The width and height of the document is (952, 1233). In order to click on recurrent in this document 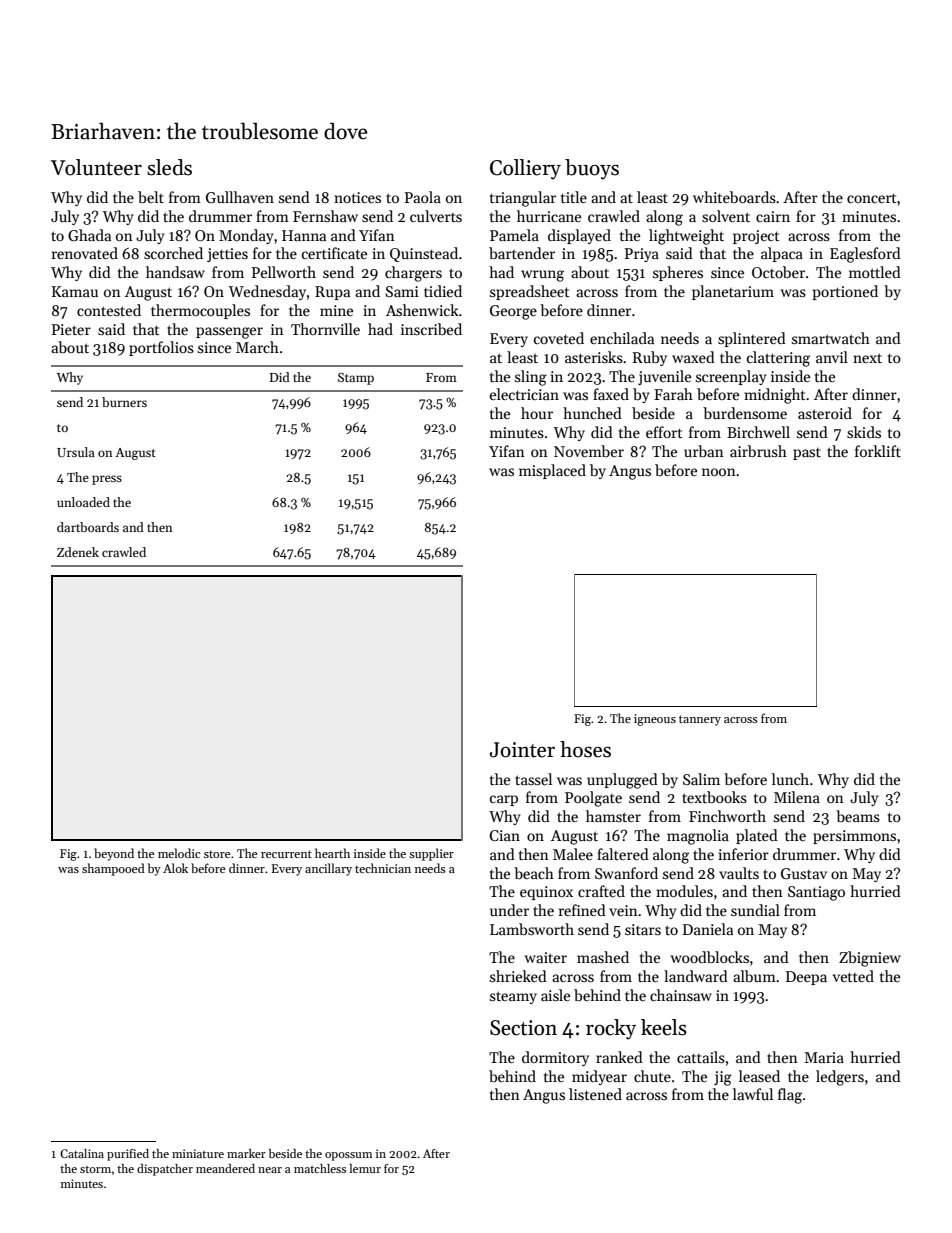, I will do `click(286, 854)`.
